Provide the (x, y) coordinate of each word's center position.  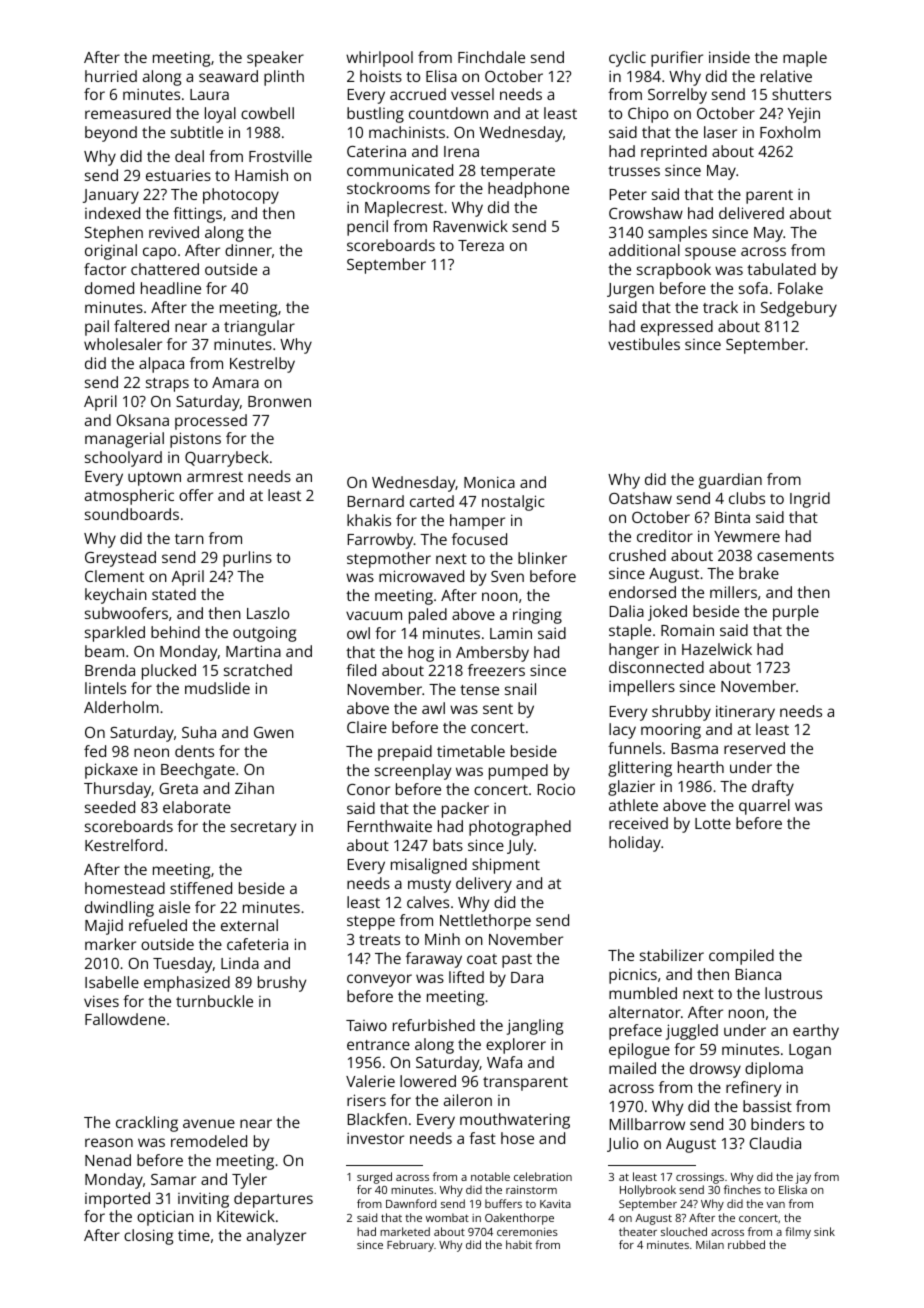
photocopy (241, 196)
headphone (528, 190)
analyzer (276, 1237)
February (410, 1246)
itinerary (745, 713)
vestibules (644, 344)
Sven (507, 576)
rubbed (746, 1244)
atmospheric (129, 497)
